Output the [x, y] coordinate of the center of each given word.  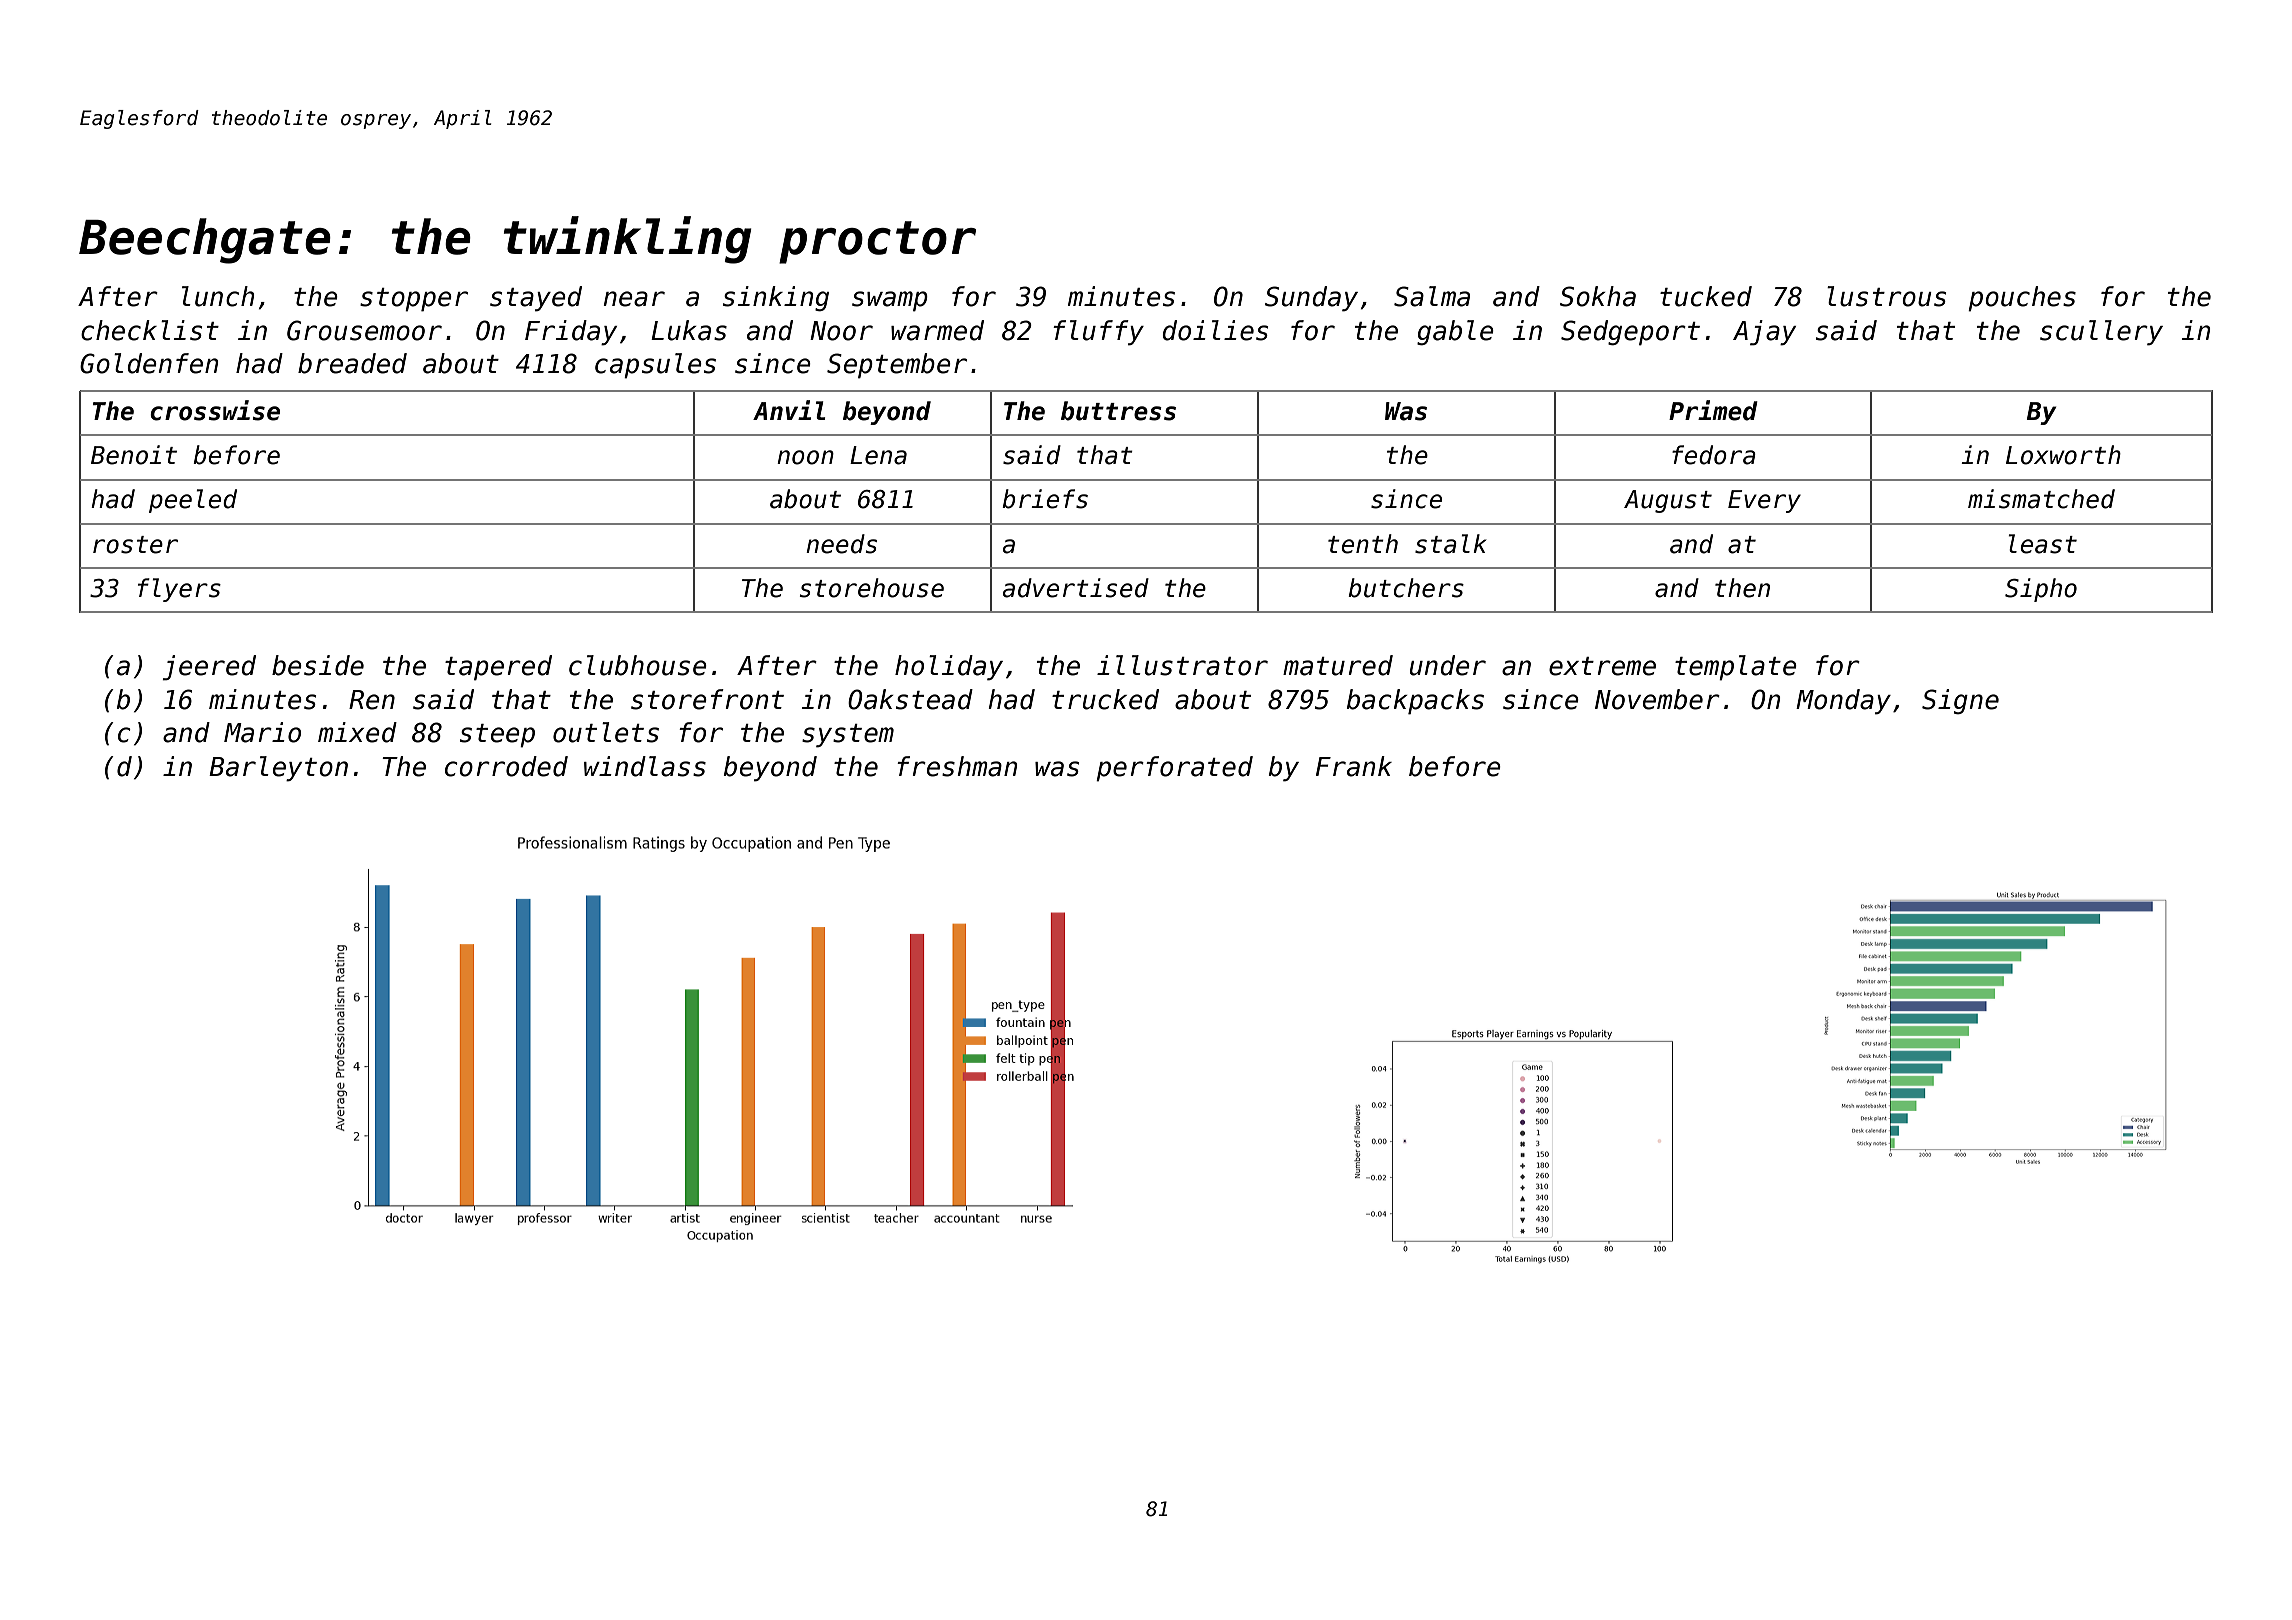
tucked [1706, 296]
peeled [193, 501]
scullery [2101, 333]
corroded [506, 766]
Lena [878, 455]
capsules [655, 366]
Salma [1432, 296]
